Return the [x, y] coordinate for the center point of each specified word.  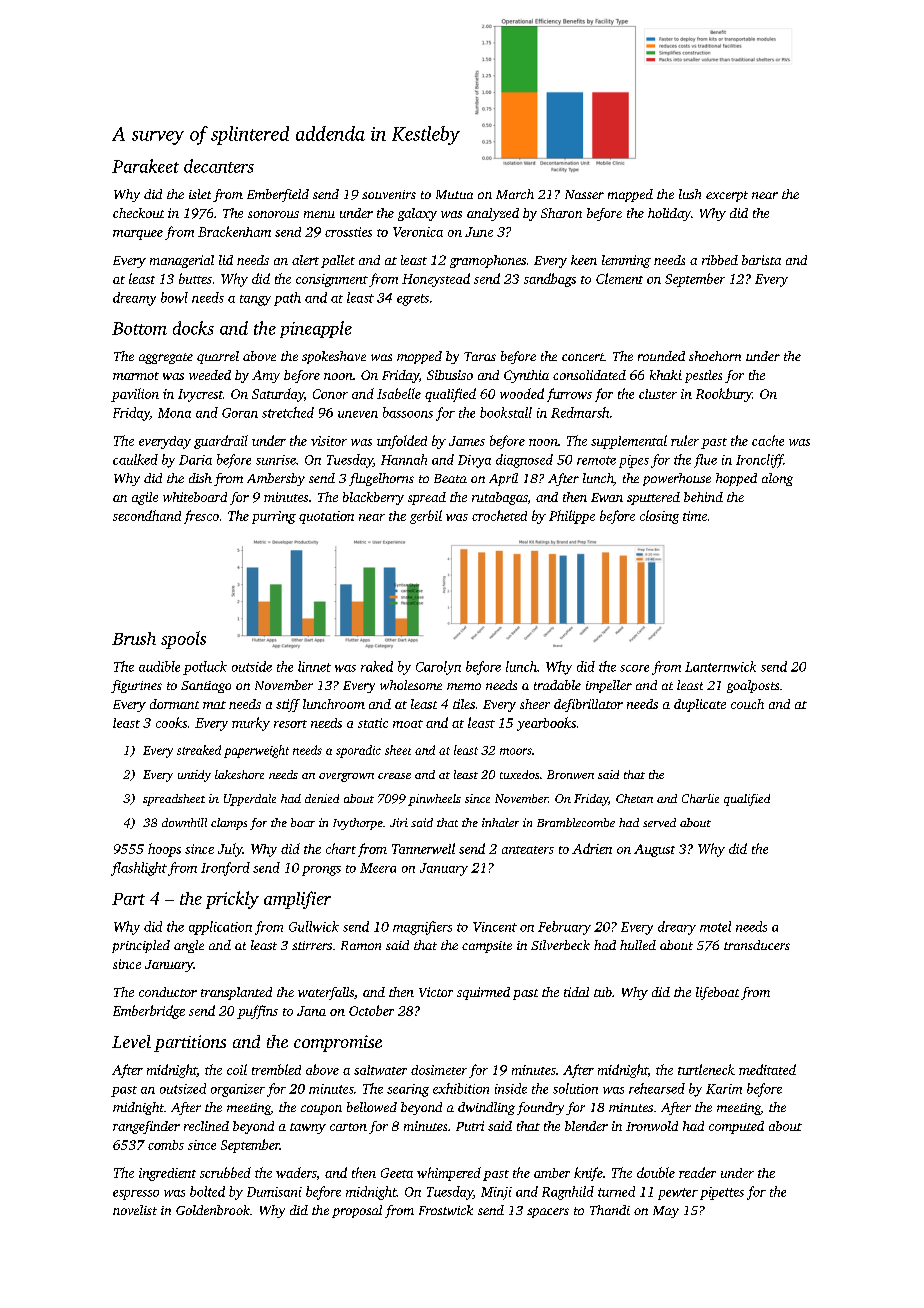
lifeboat [717, 993]
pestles [703, 376]
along [777, 479]
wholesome [411, 685]
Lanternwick [720, 666]
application [220, 928]
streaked [199, 750]
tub [603, 992]
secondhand [147, 515]
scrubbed [225, 1172]
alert [305, 260]
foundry [540, 1108]
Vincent [495, 927]
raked [377, 666]
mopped [419, 357]
